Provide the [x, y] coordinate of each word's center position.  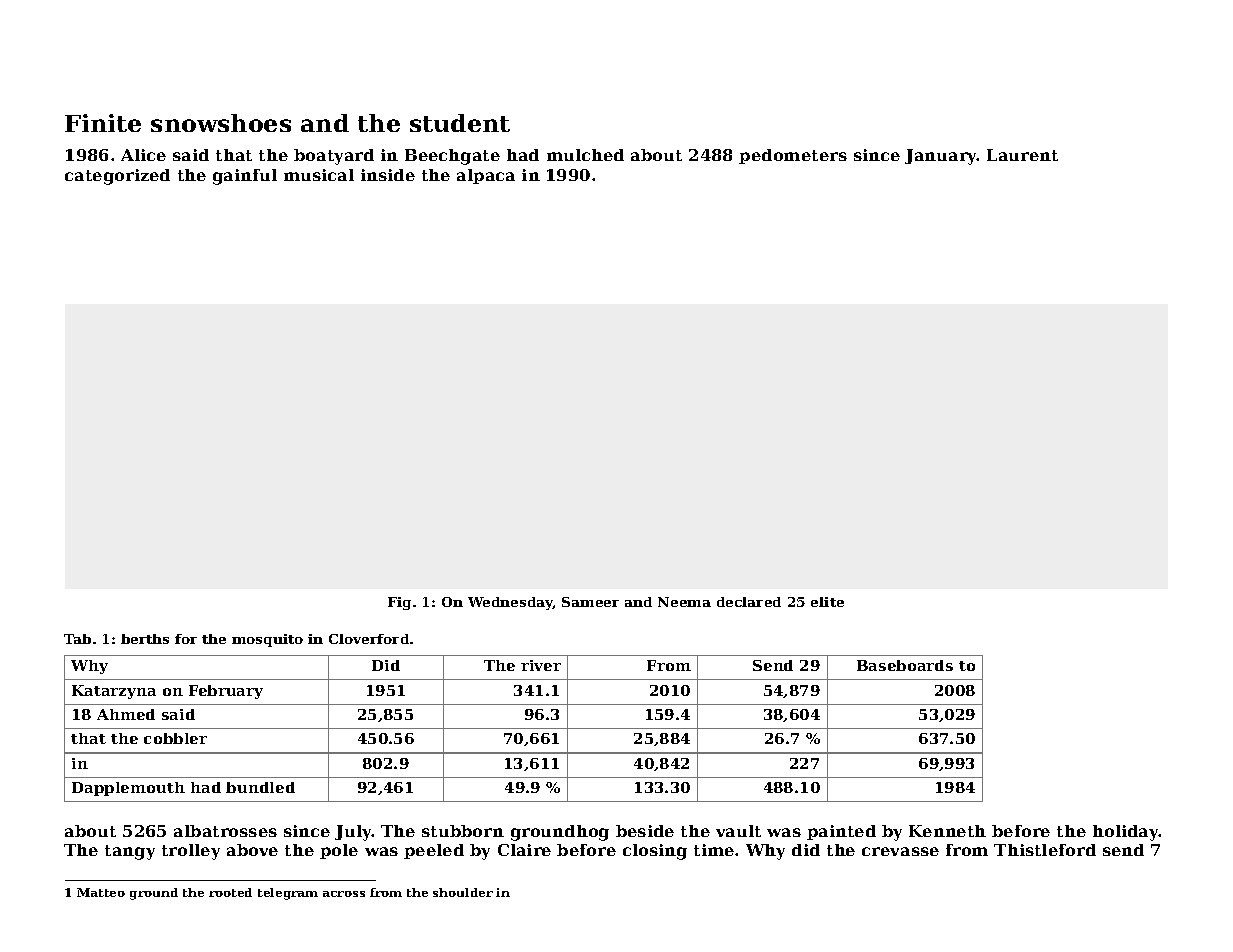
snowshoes [221, 123]
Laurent [1022, 155]
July [353, 833]
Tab [77, 639]
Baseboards [905, 665]
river [541, 665]
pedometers [793, 156]
